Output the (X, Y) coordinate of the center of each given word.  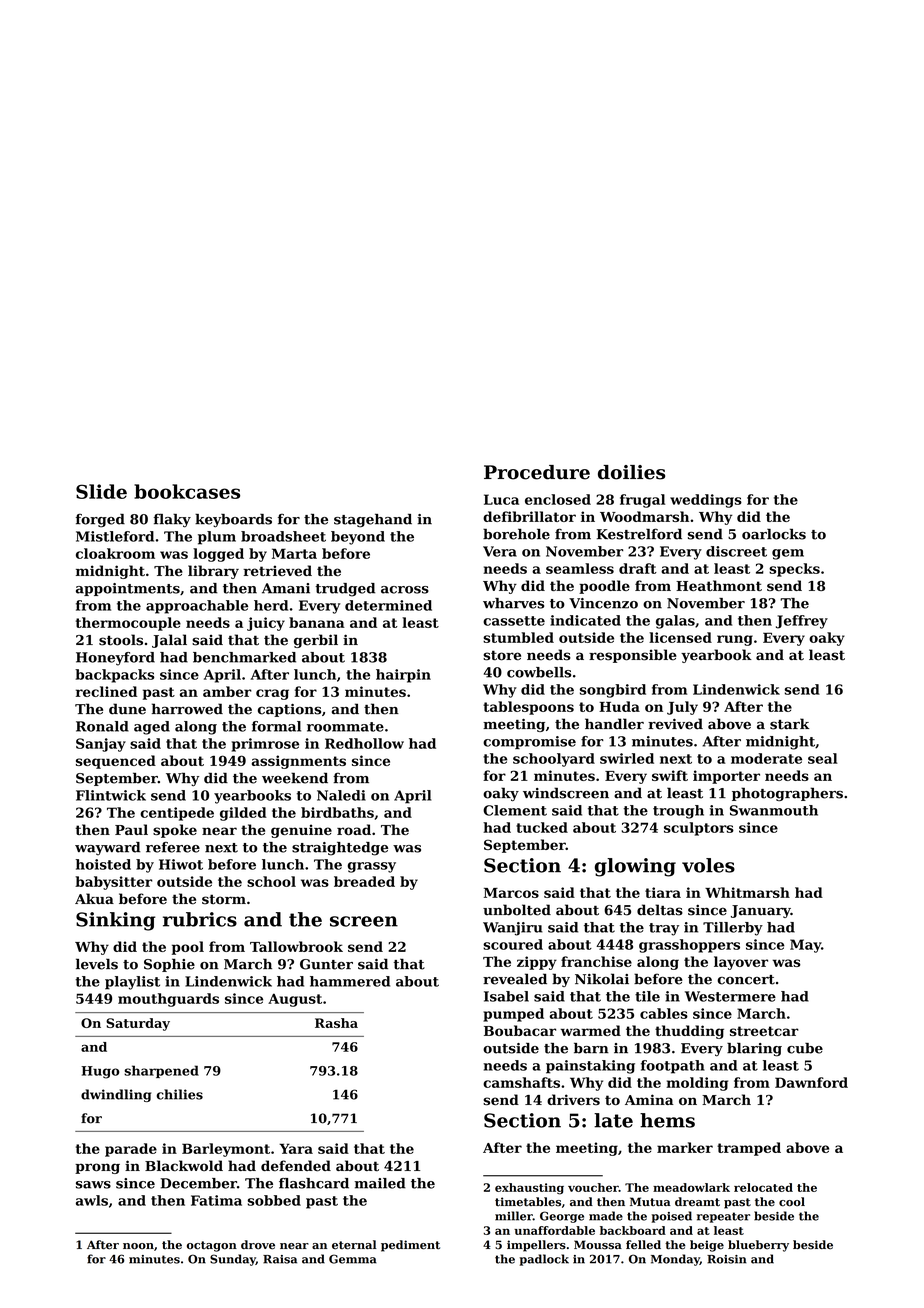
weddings (706, 501)
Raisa (280, 1259)
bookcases (187, 491)
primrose (265, 745)
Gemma (353, 1259)
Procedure (537, 472)
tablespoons (528, 708)
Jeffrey (802, 622)
